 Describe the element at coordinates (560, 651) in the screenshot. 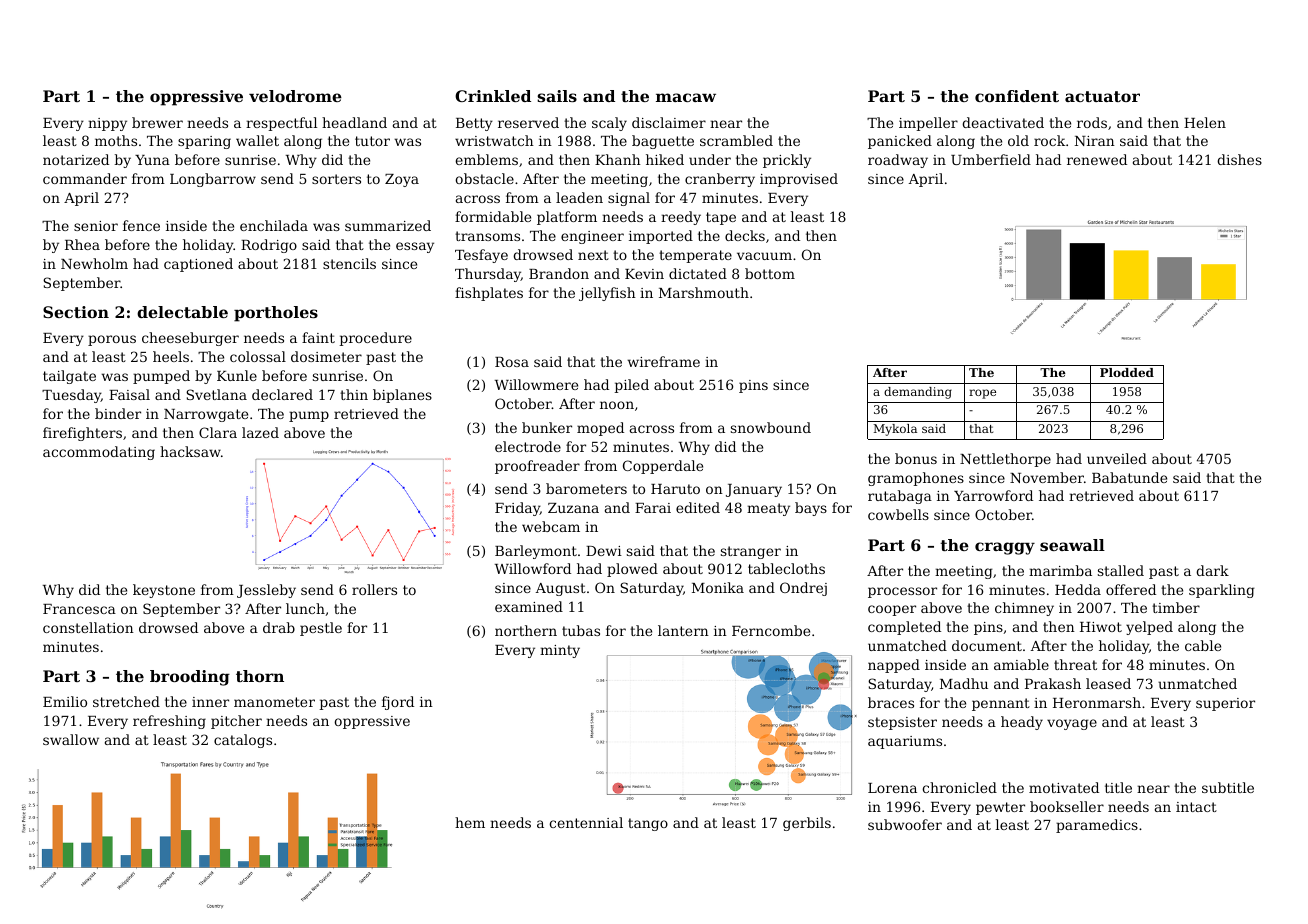

I see `minty` at that location.
